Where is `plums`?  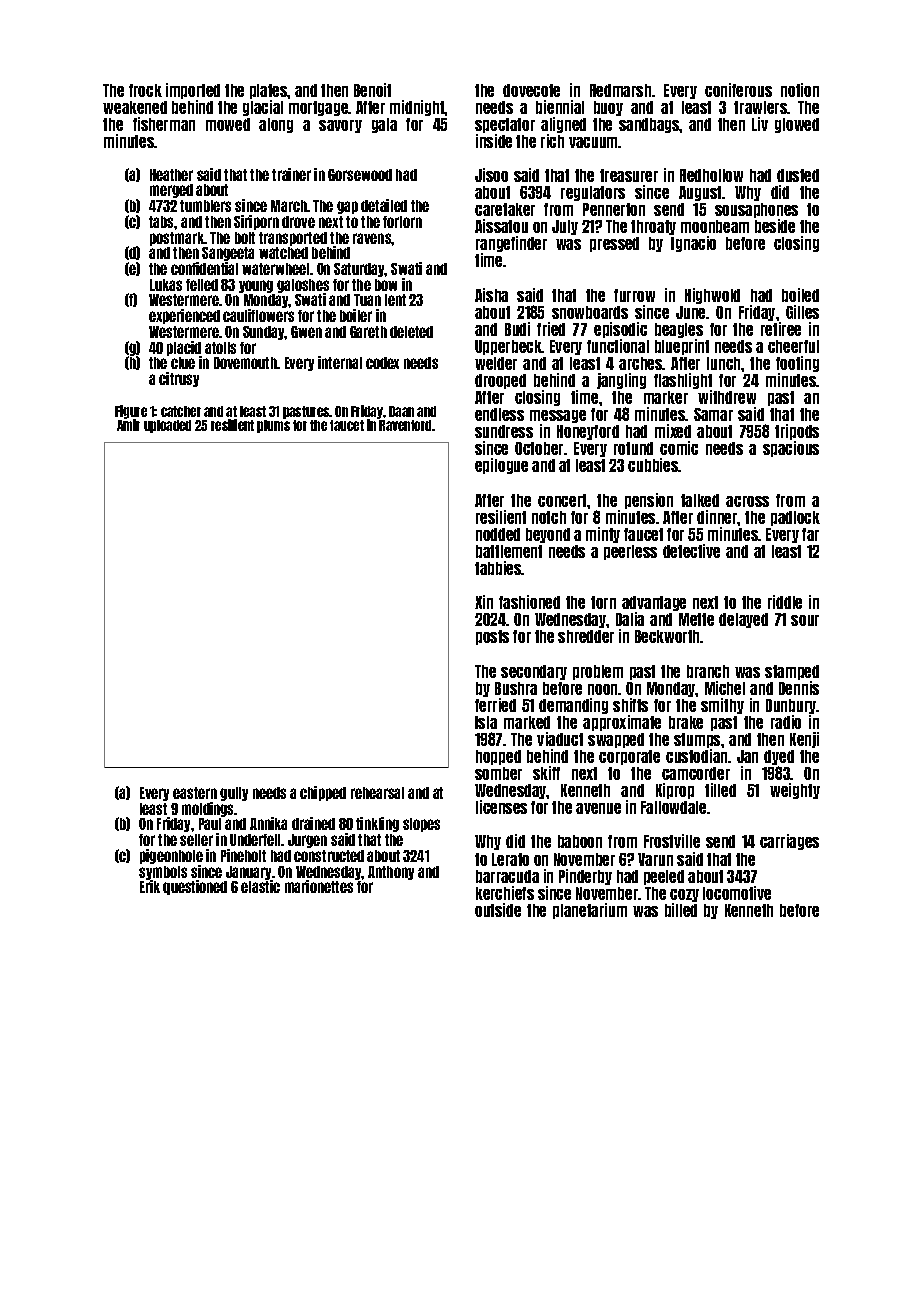 plums is located at coordinates (273, 426).
